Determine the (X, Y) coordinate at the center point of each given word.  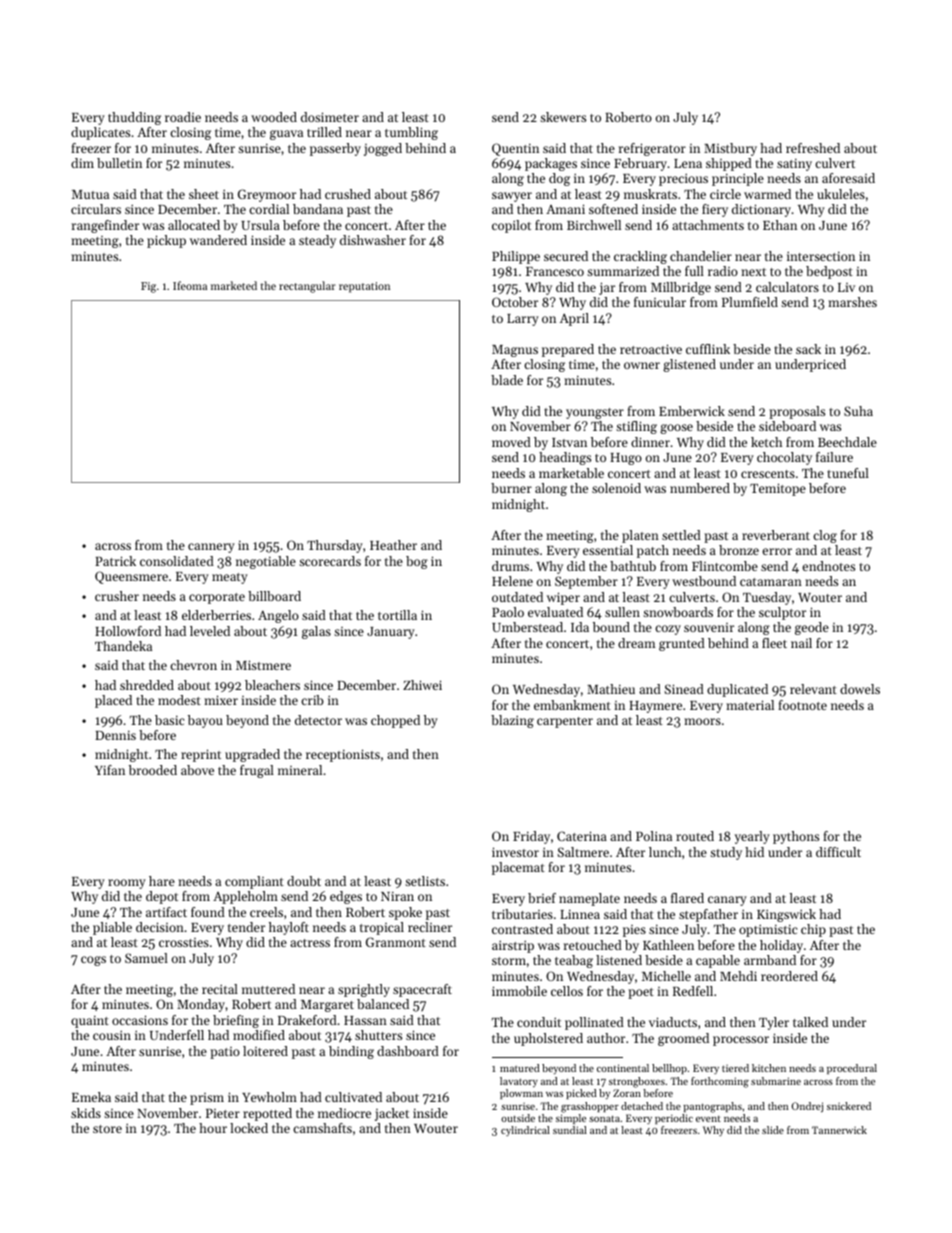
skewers (563, 117)
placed (113, 701)
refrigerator (652, 149)
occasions (140, 1020)
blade (507, 380)
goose (676, 429)
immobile (519, 991)
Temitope (778, 489)
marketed (234, 285)
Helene (512, 581)
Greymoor (267, 195)
